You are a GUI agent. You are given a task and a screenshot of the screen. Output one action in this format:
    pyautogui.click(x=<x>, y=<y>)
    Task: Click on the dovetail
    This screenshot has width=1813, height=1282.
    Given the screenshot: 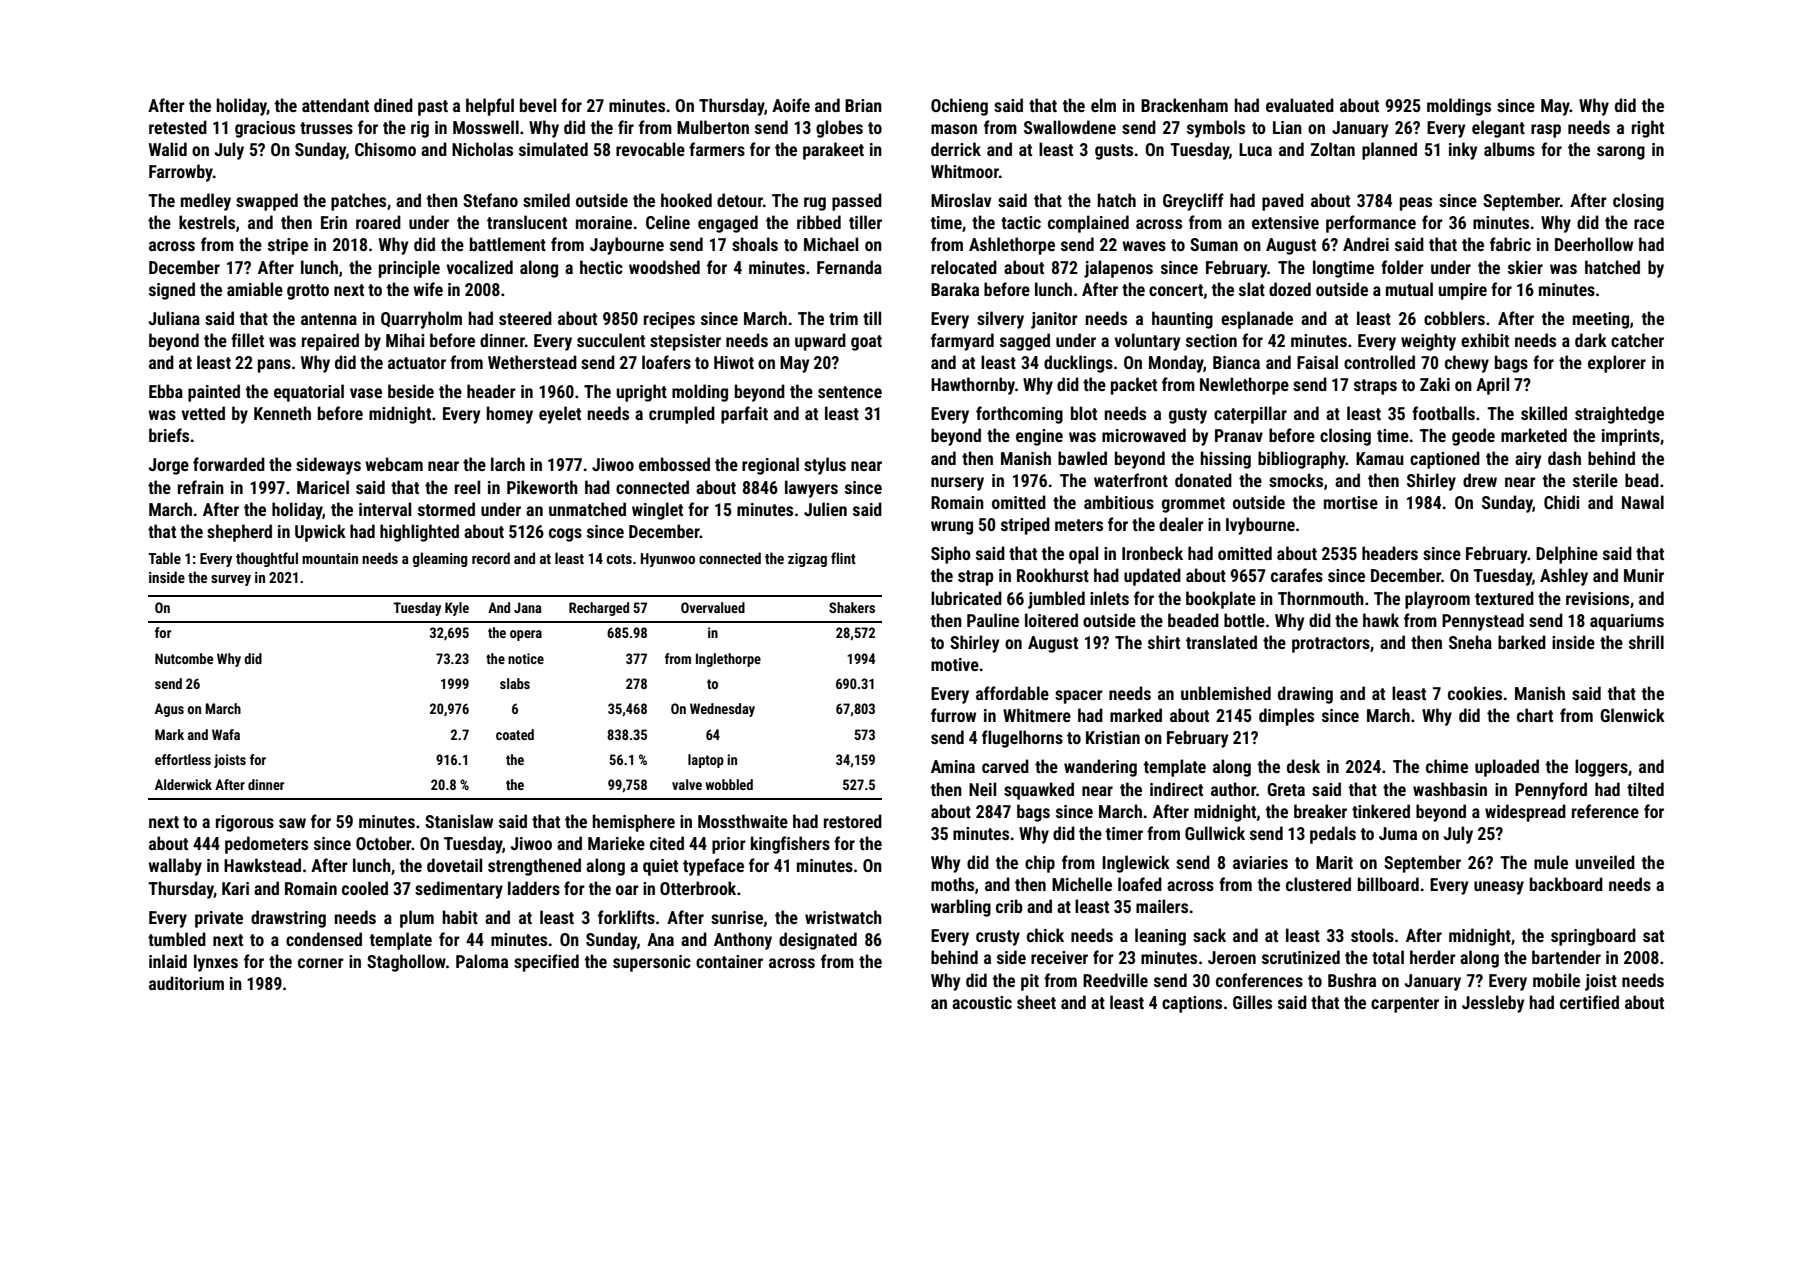 What is the action you would take?
    pyautogui.click(x=454, y=865)
